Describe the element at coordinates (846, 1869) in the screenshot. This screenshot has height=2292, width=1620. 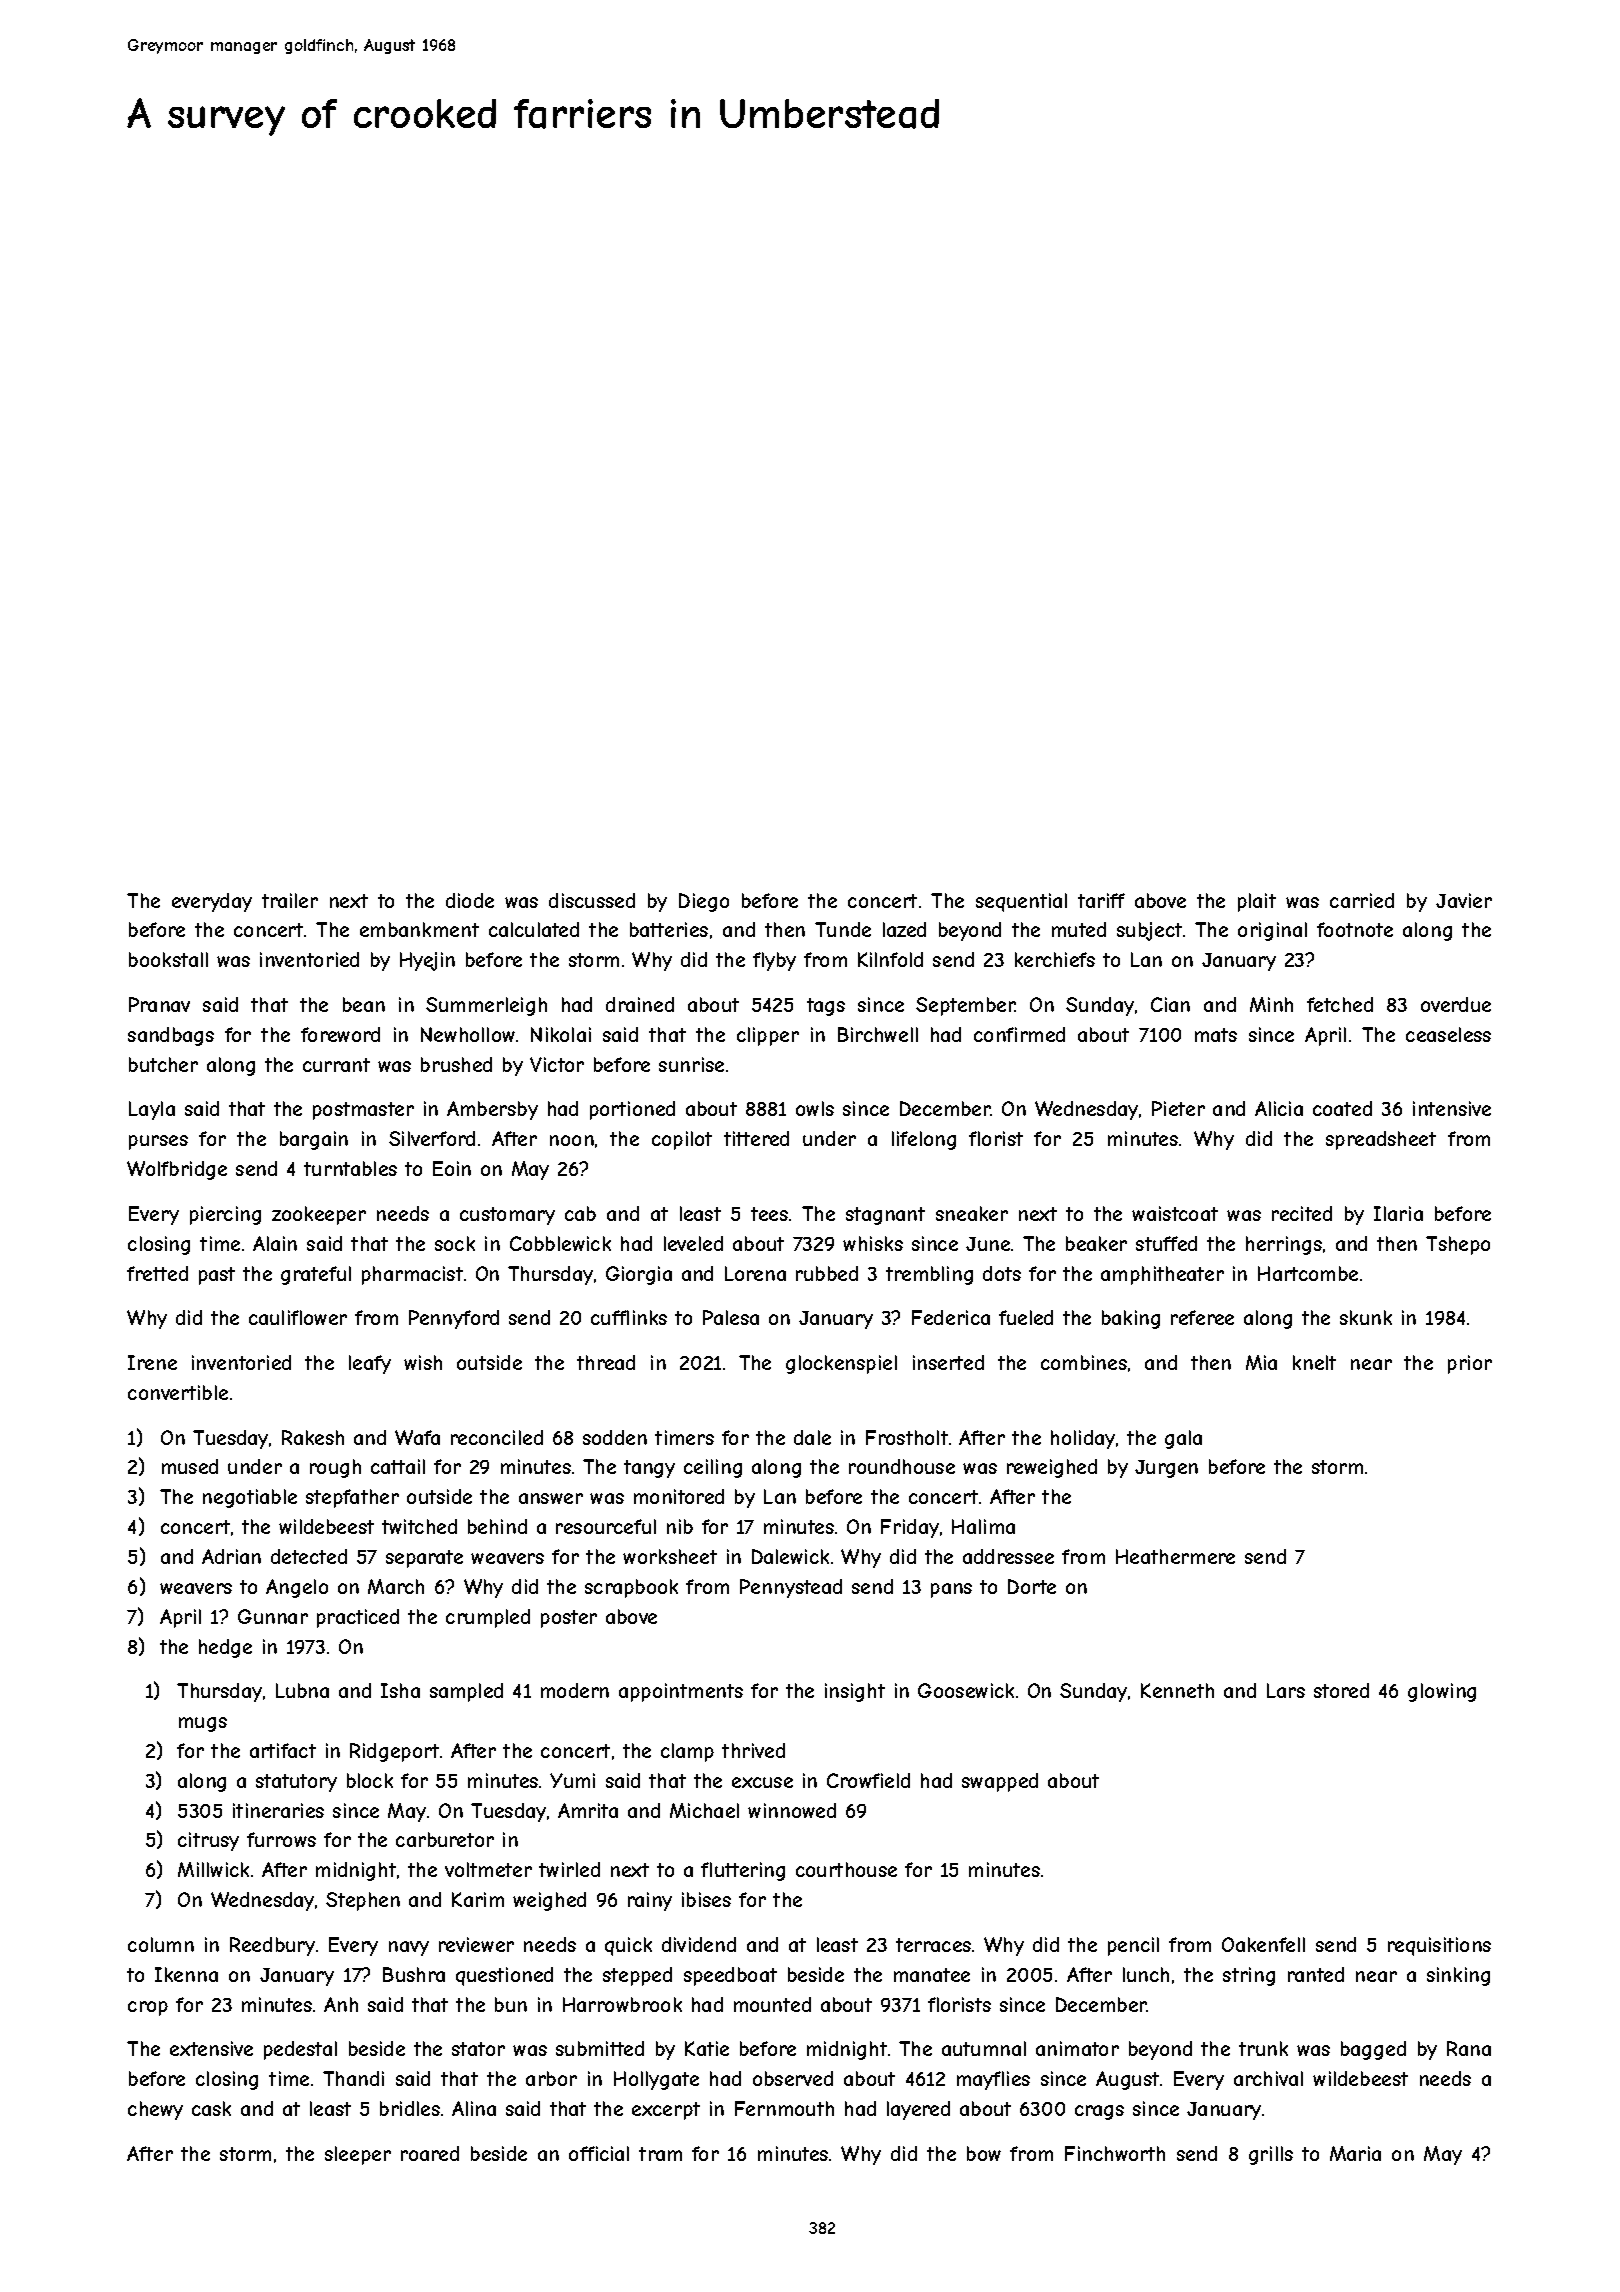
I see `courthouse` at that location.
